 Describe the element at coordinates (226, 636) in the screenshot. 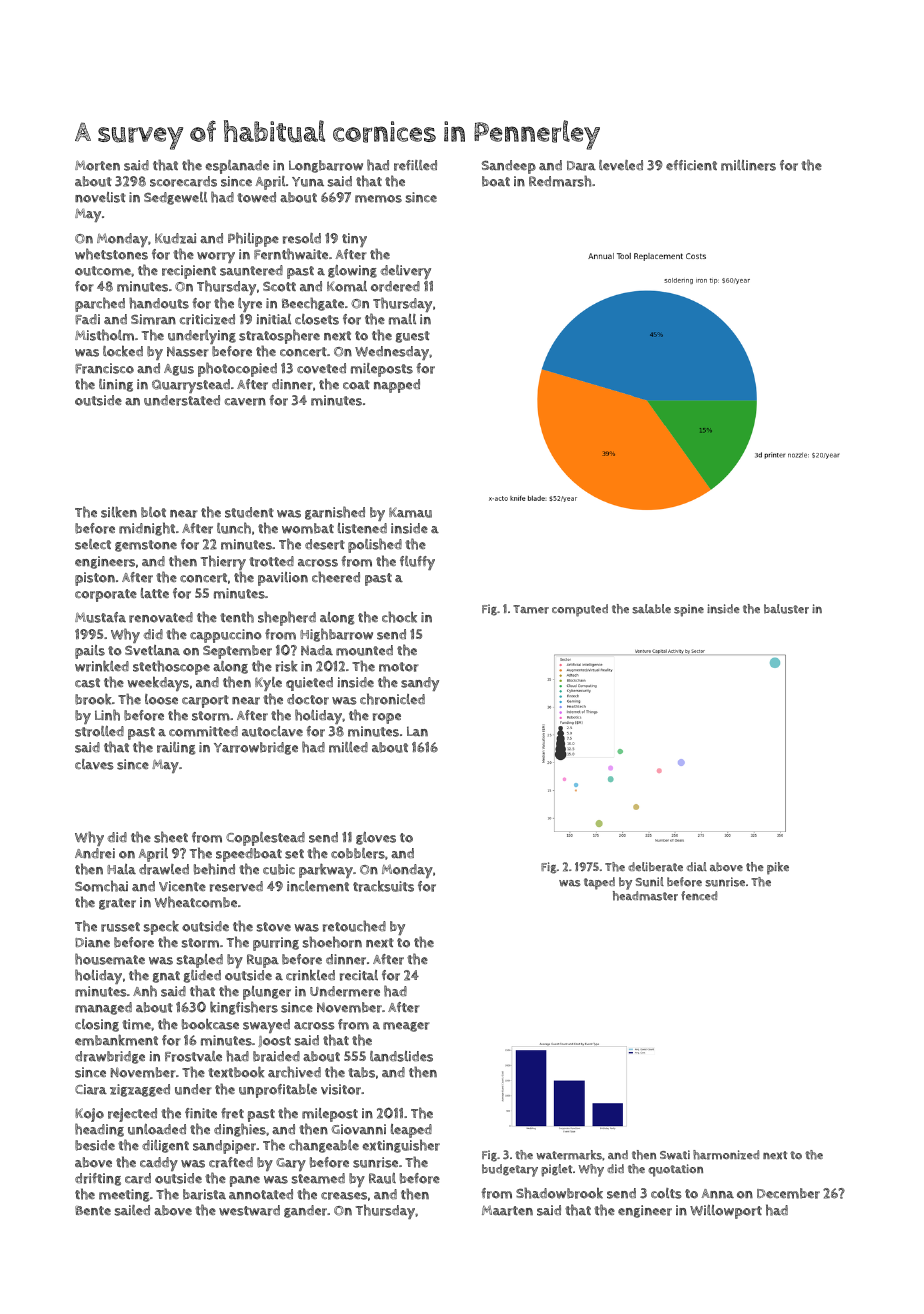

I see `cappuccino` at that location.
